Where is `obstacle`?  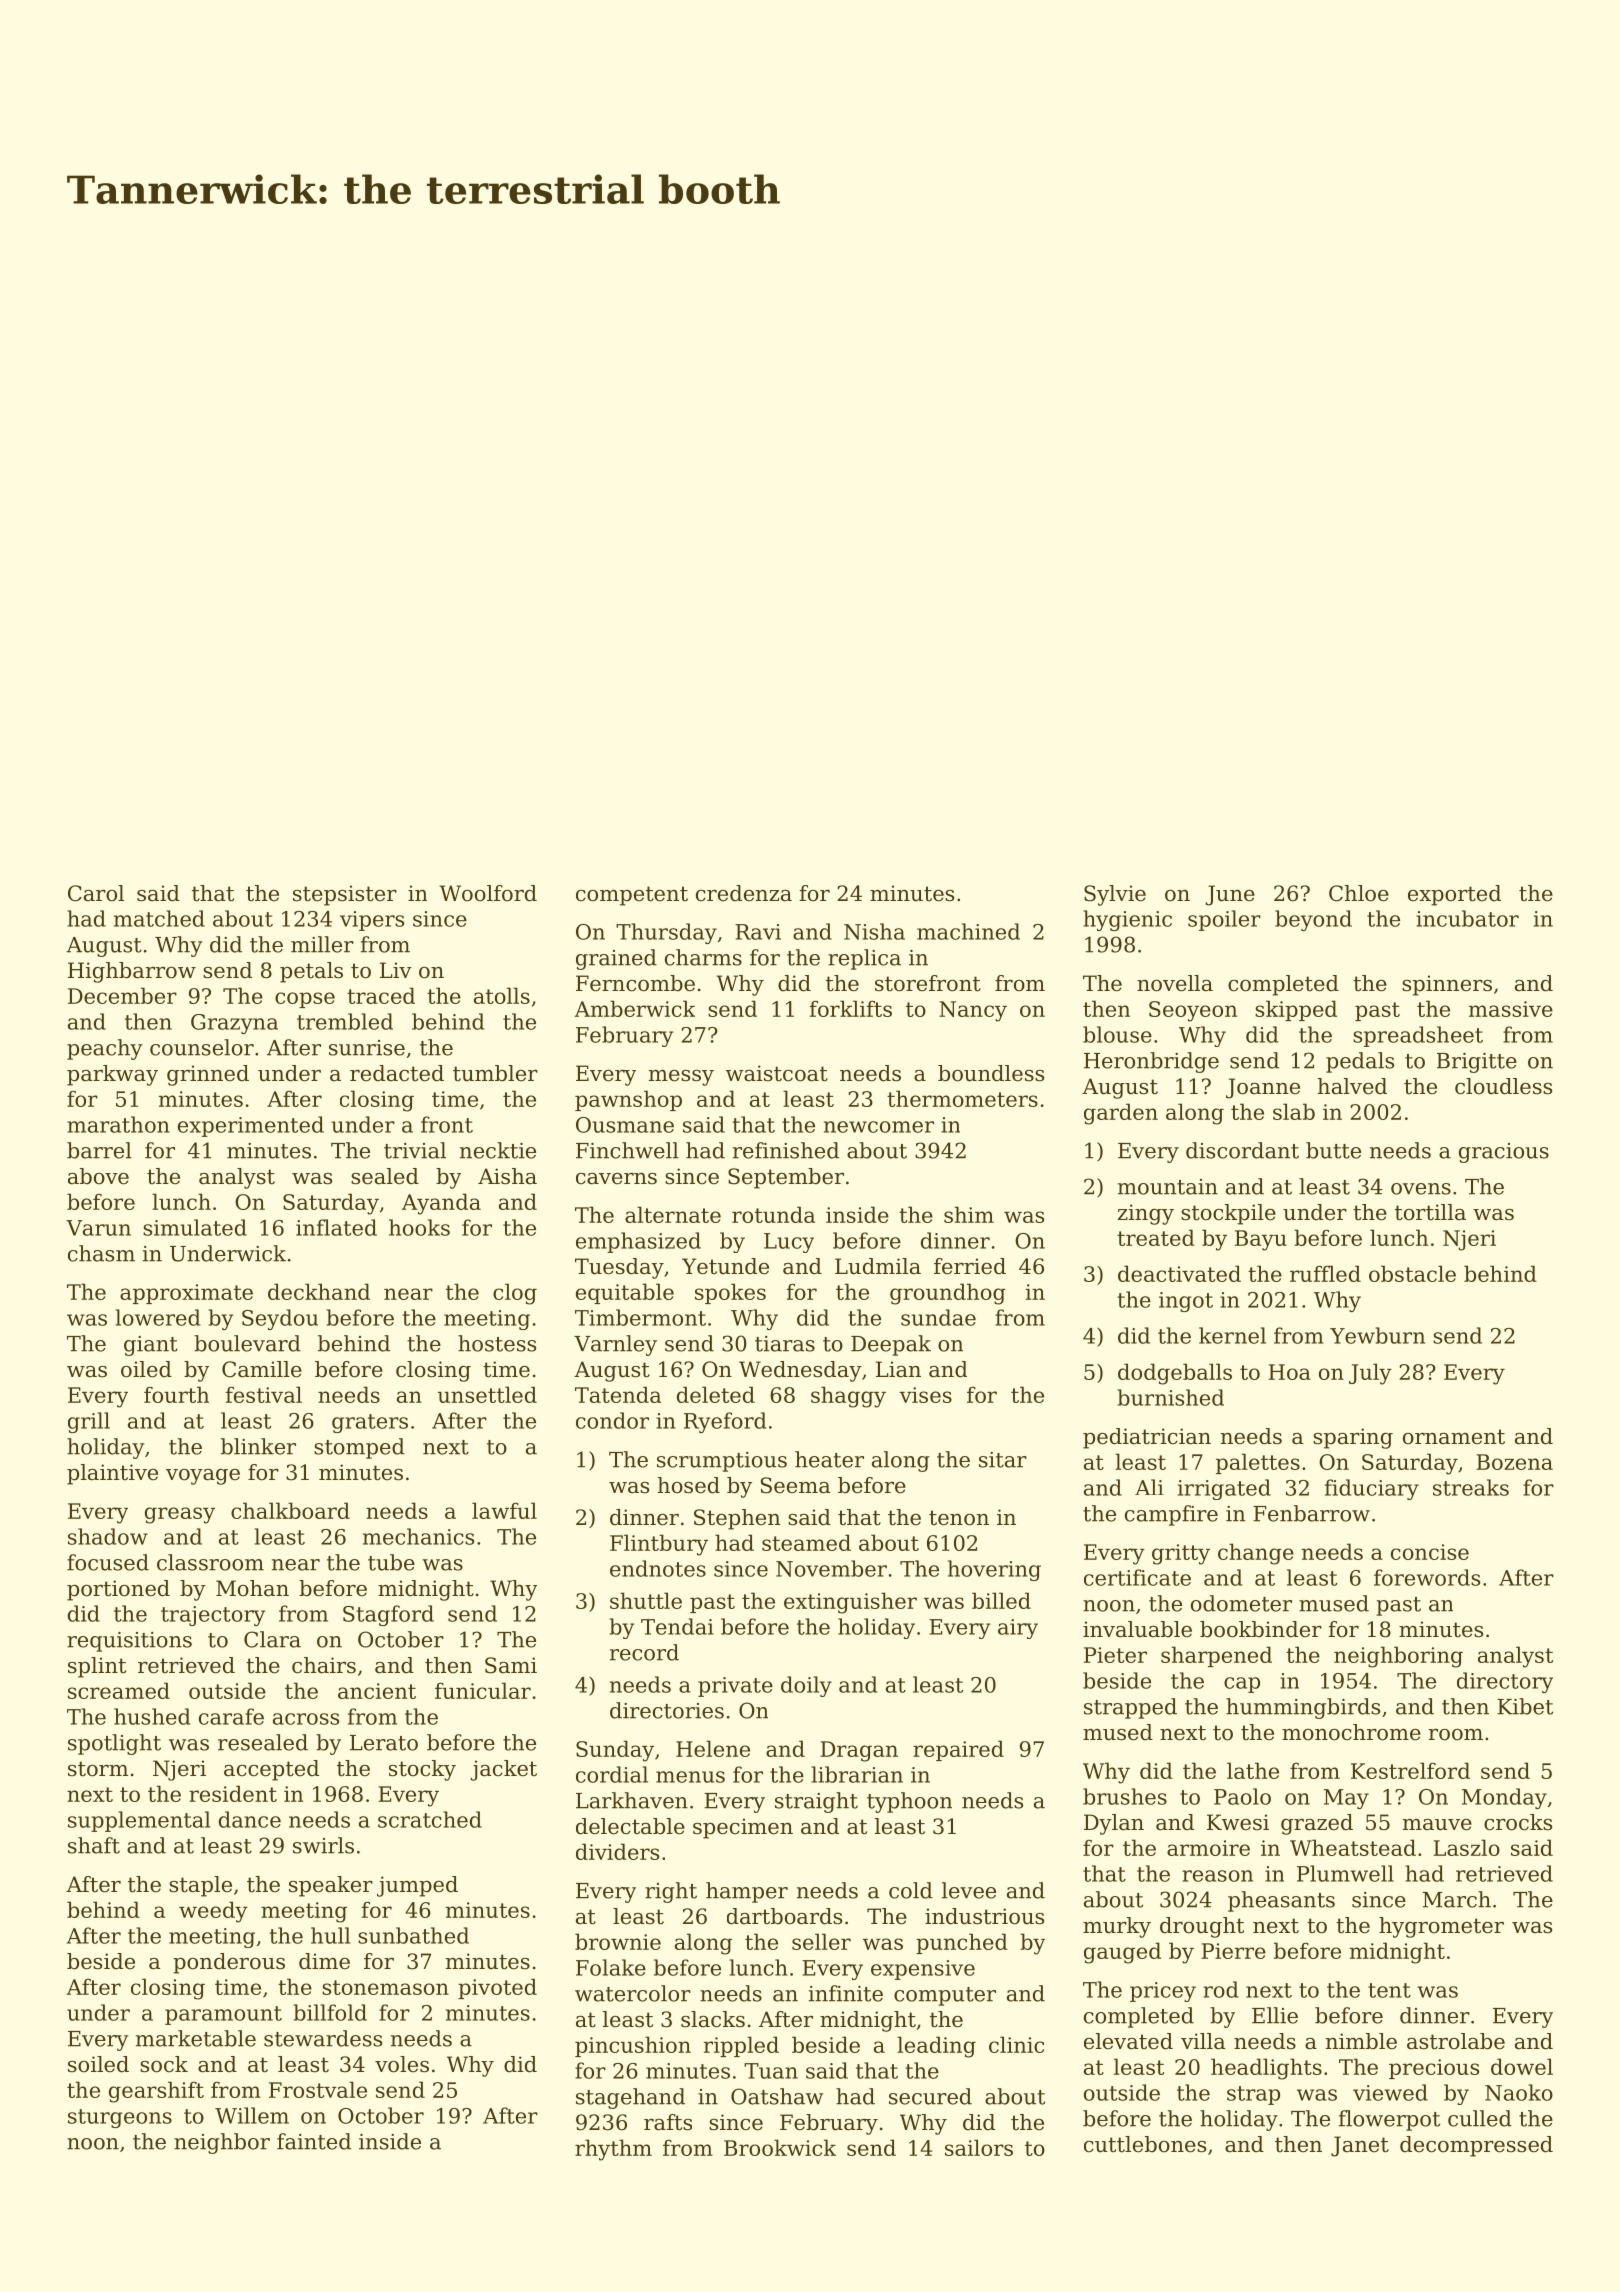
obstacle is located at coordinates (1412, 1273).
